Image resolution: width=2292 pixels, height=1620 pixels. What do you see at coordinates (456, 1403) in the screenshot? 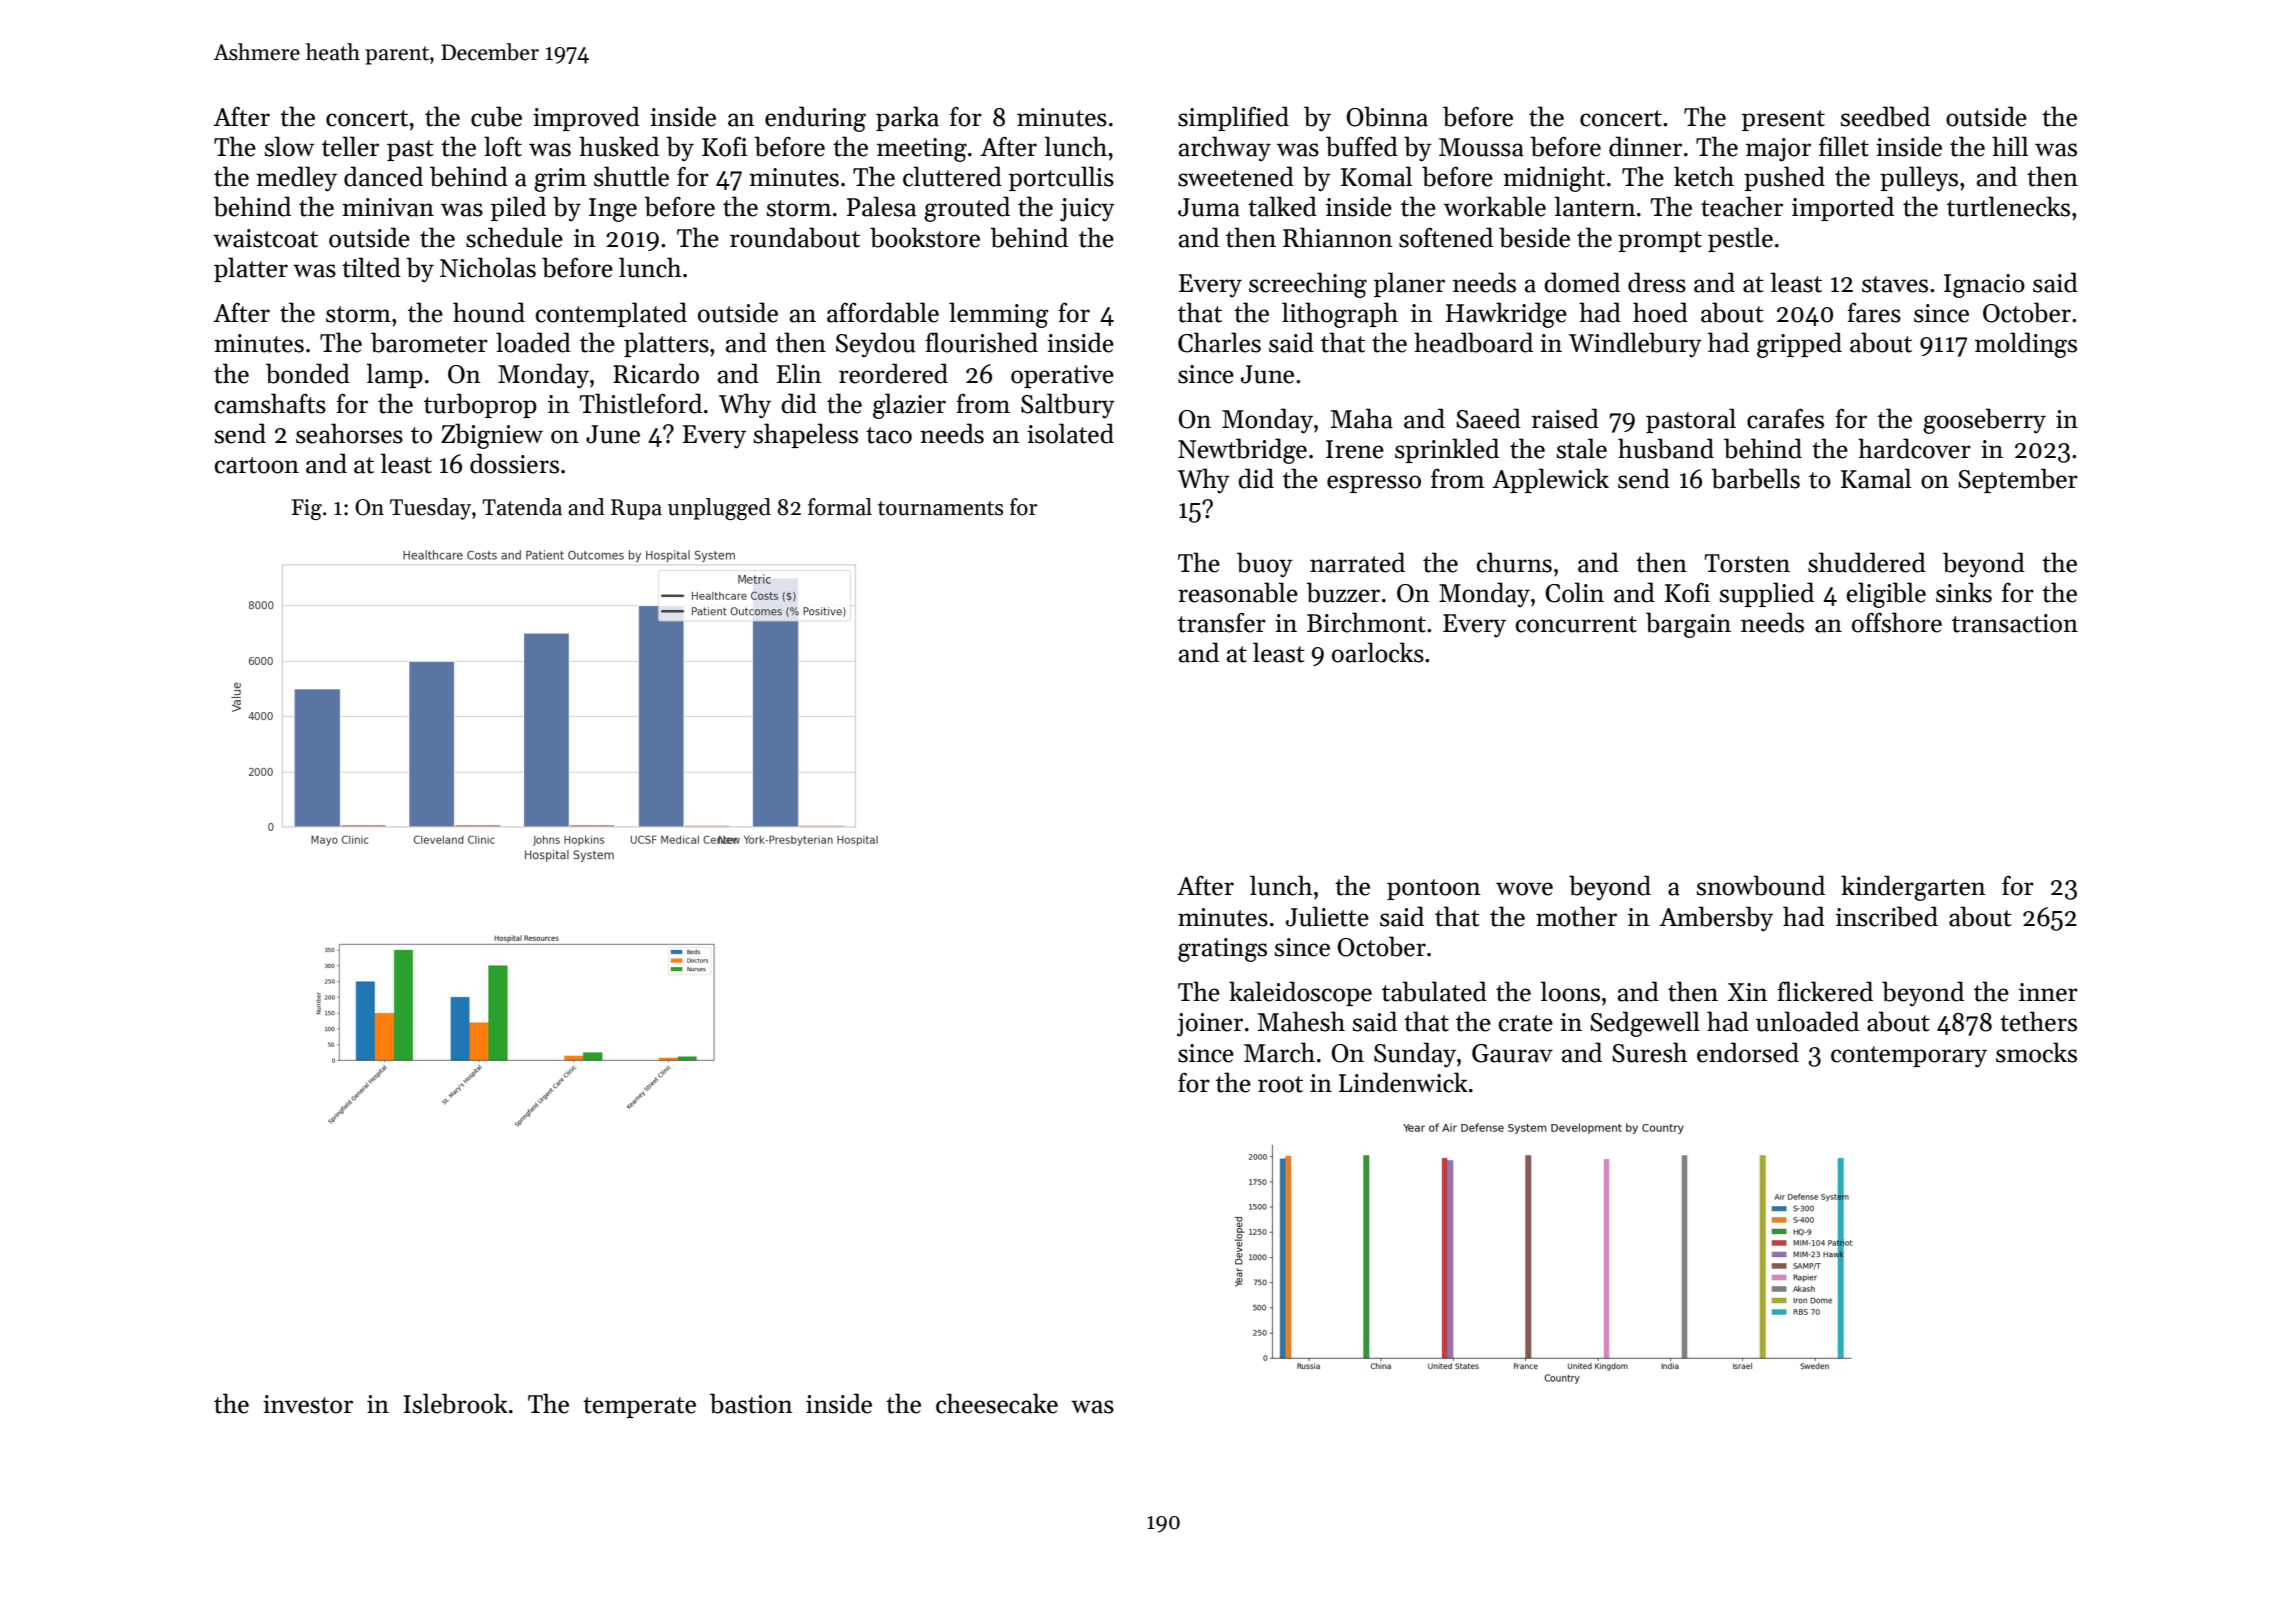
I see `Islebrook` at bounding box center [456, 1403].
